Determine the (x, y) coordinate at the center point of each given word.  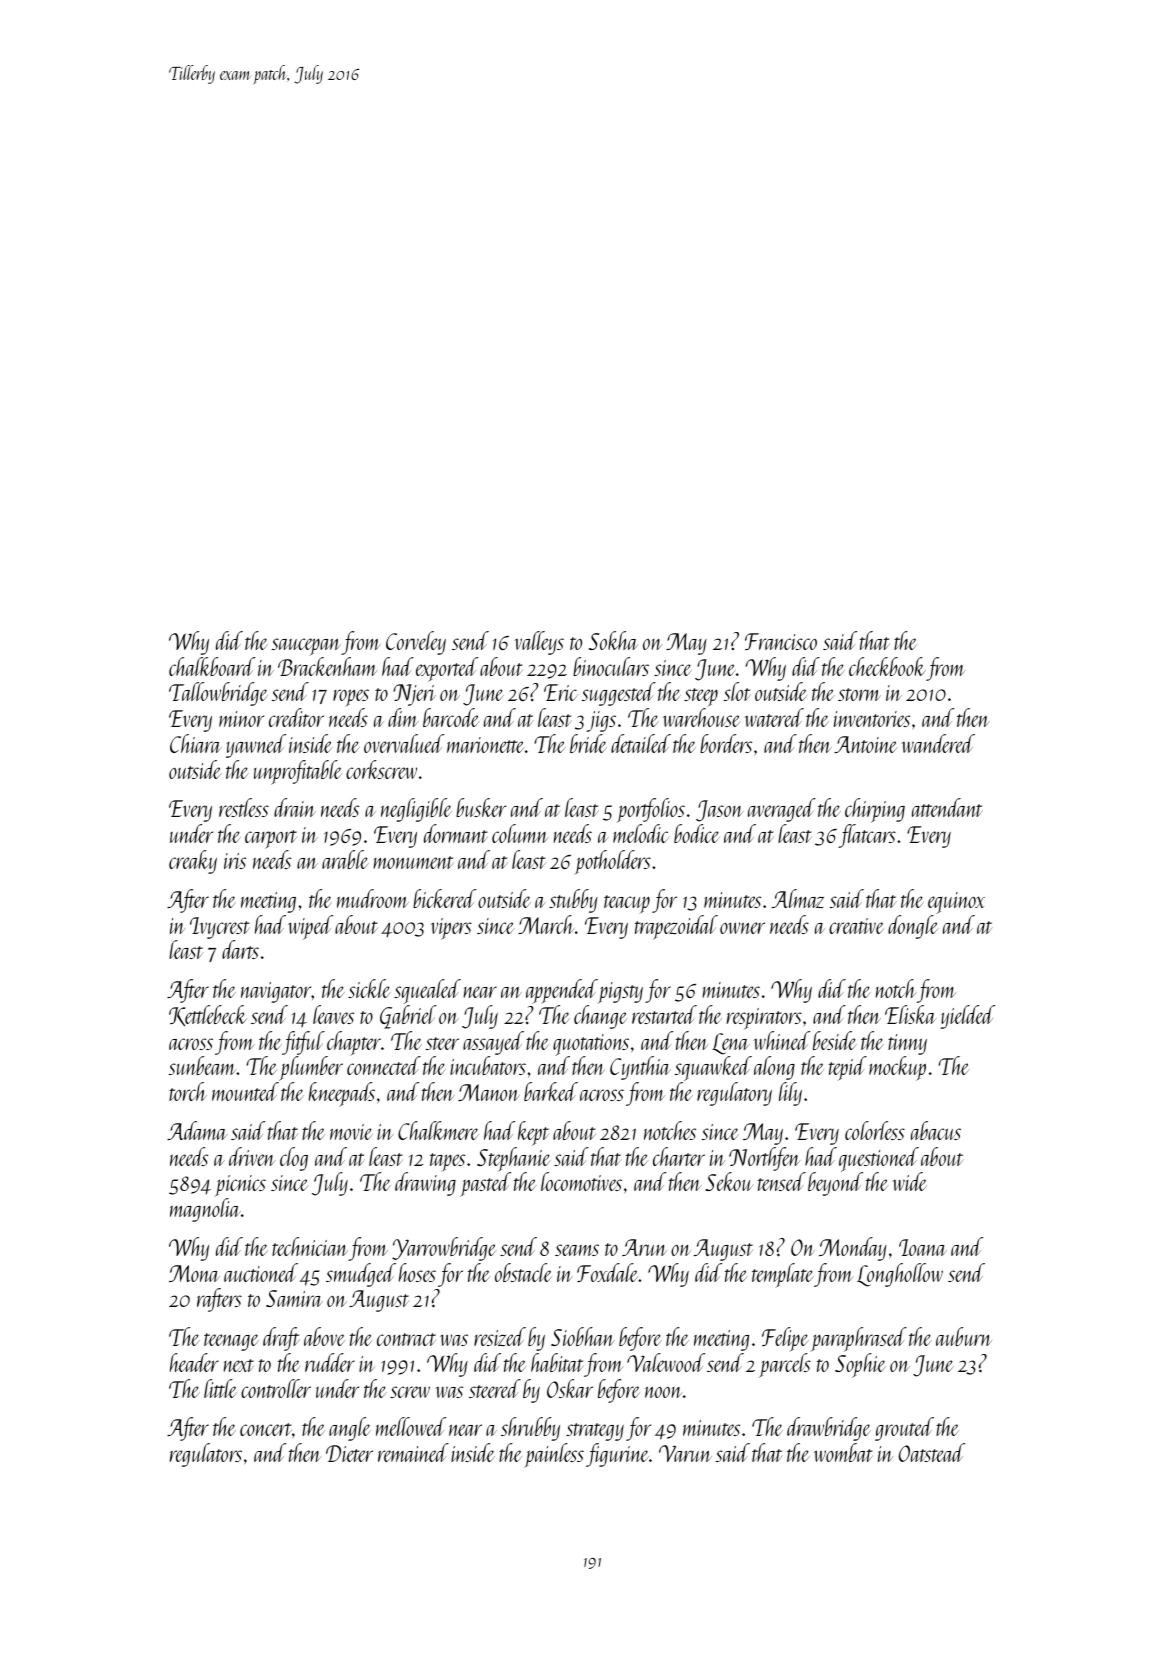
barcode (451, 717)
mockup (897, 1068)
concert (266, 1429)
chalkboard (212, 666)
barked (551, 1091)
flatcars (867, 836)
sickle (369, 988)
